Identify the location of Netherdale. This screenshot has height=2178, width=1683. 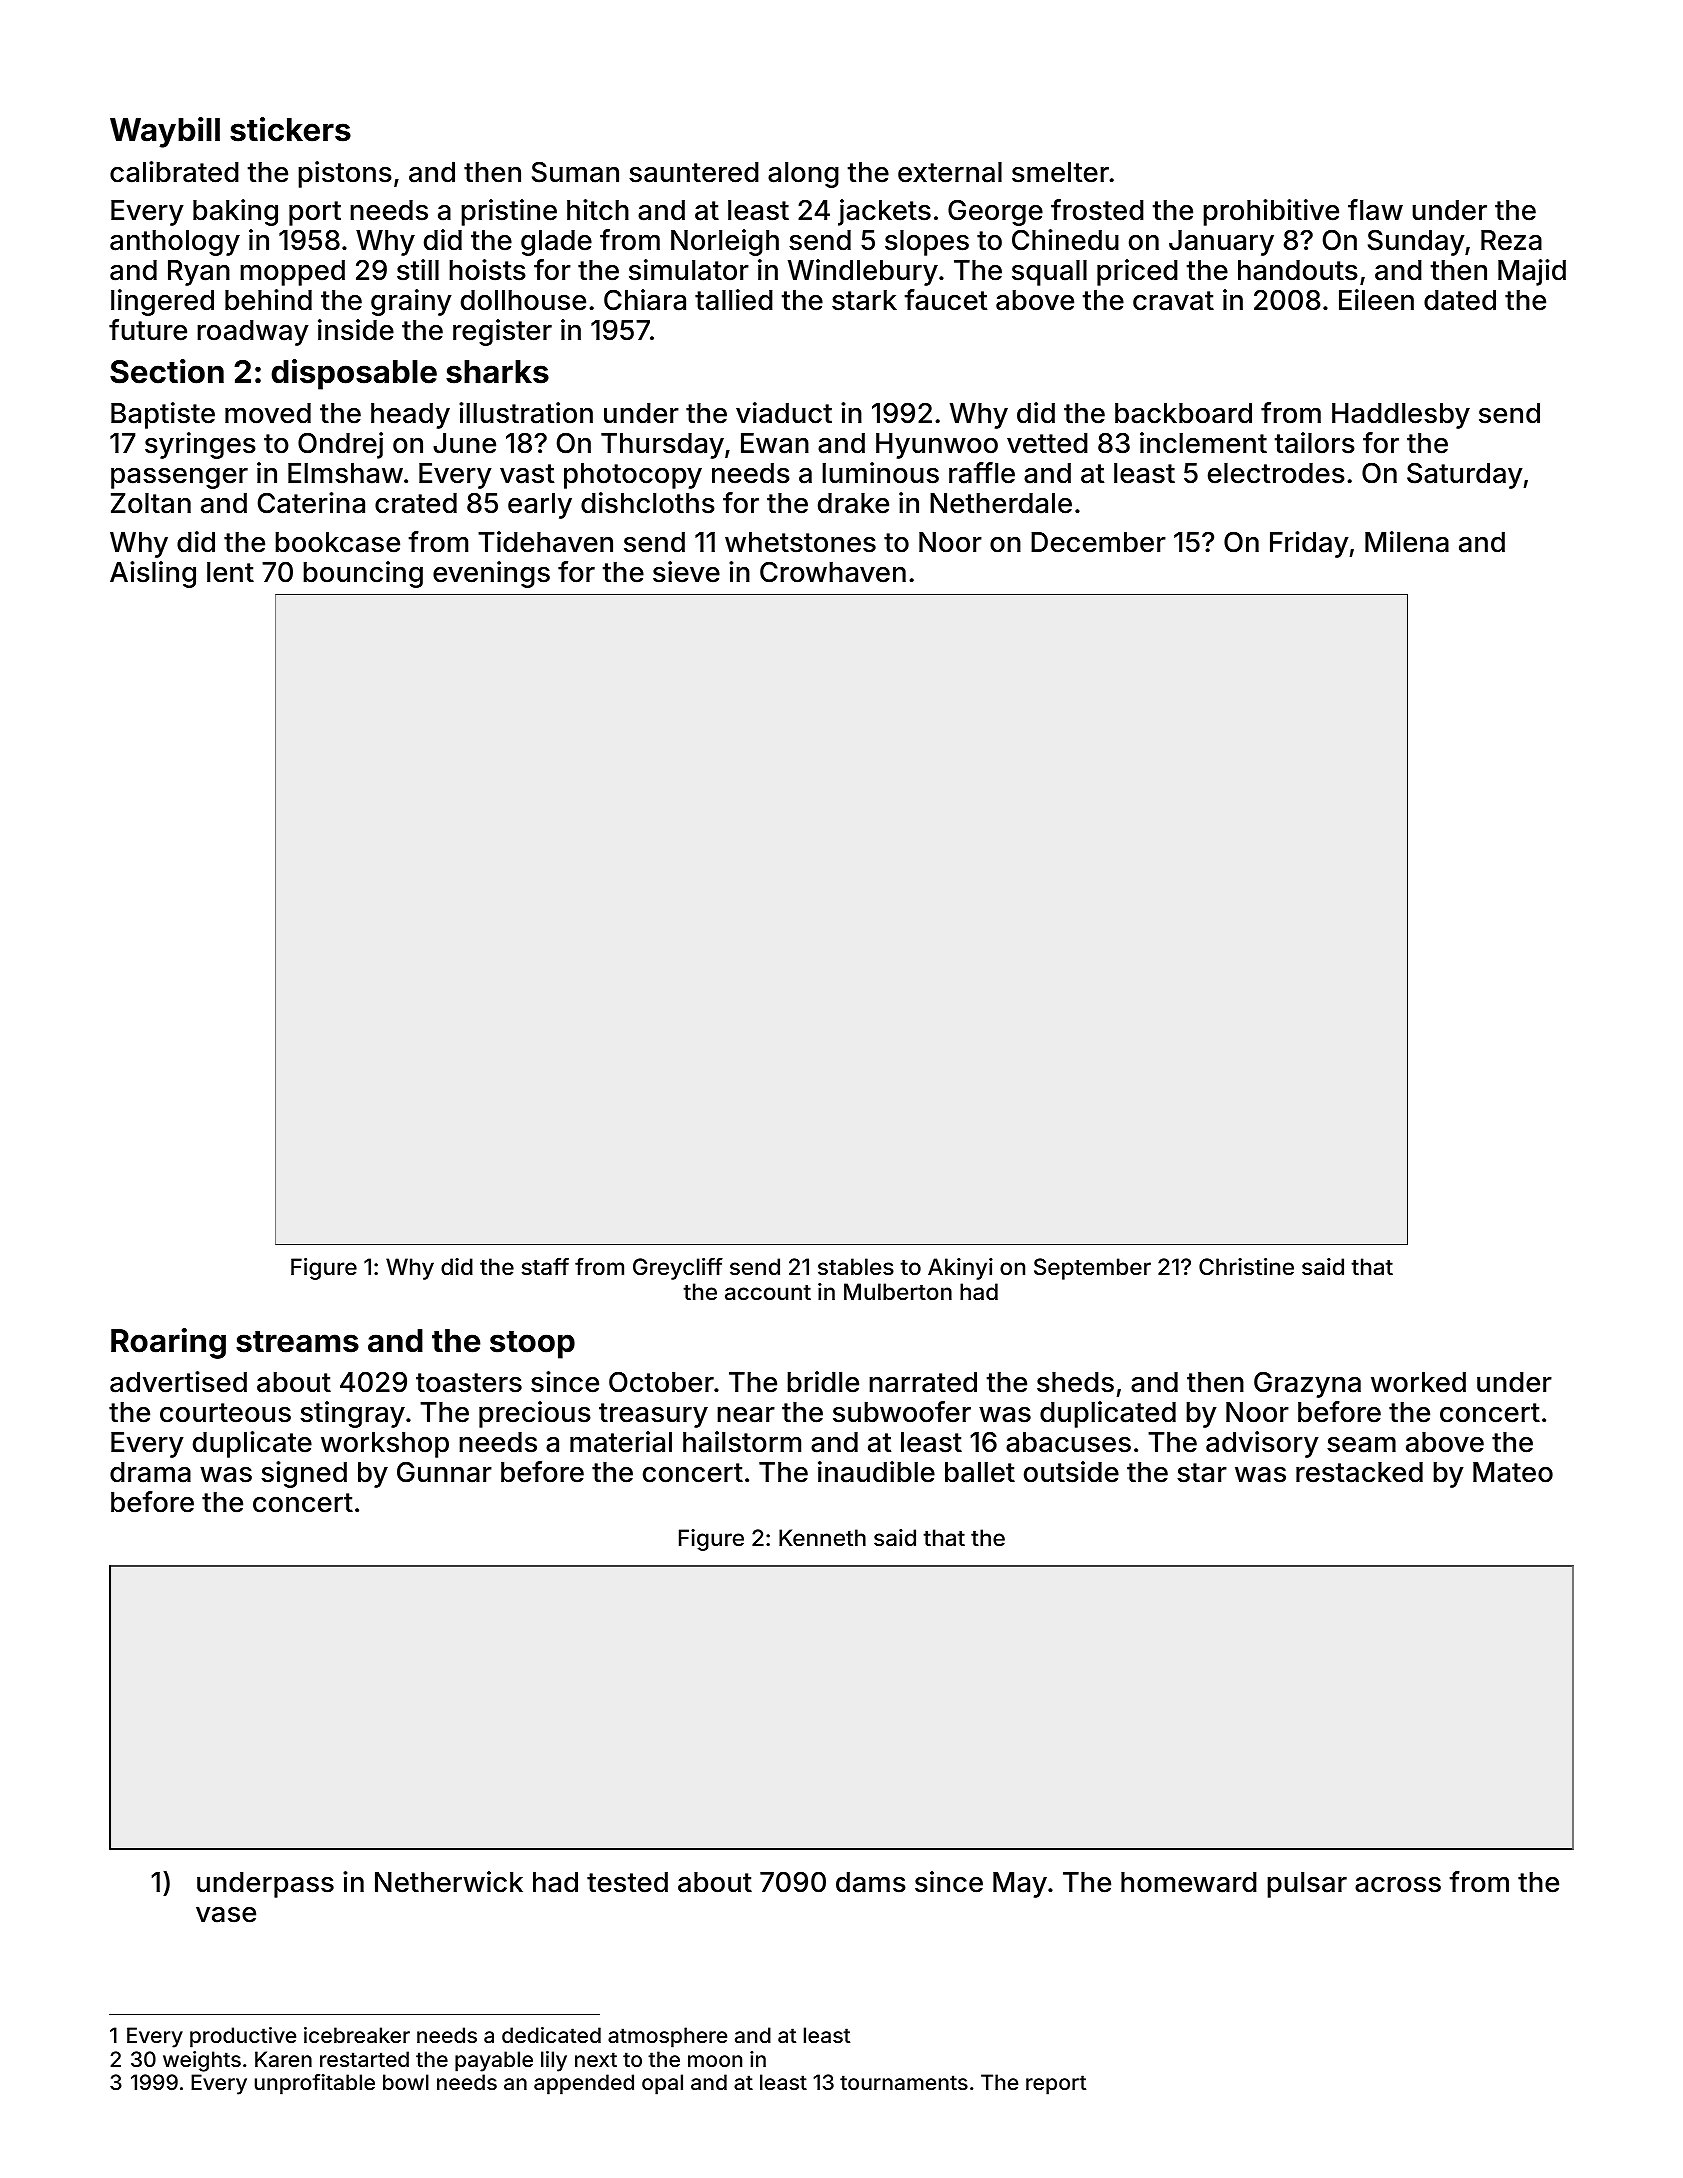
(1001, 503).
